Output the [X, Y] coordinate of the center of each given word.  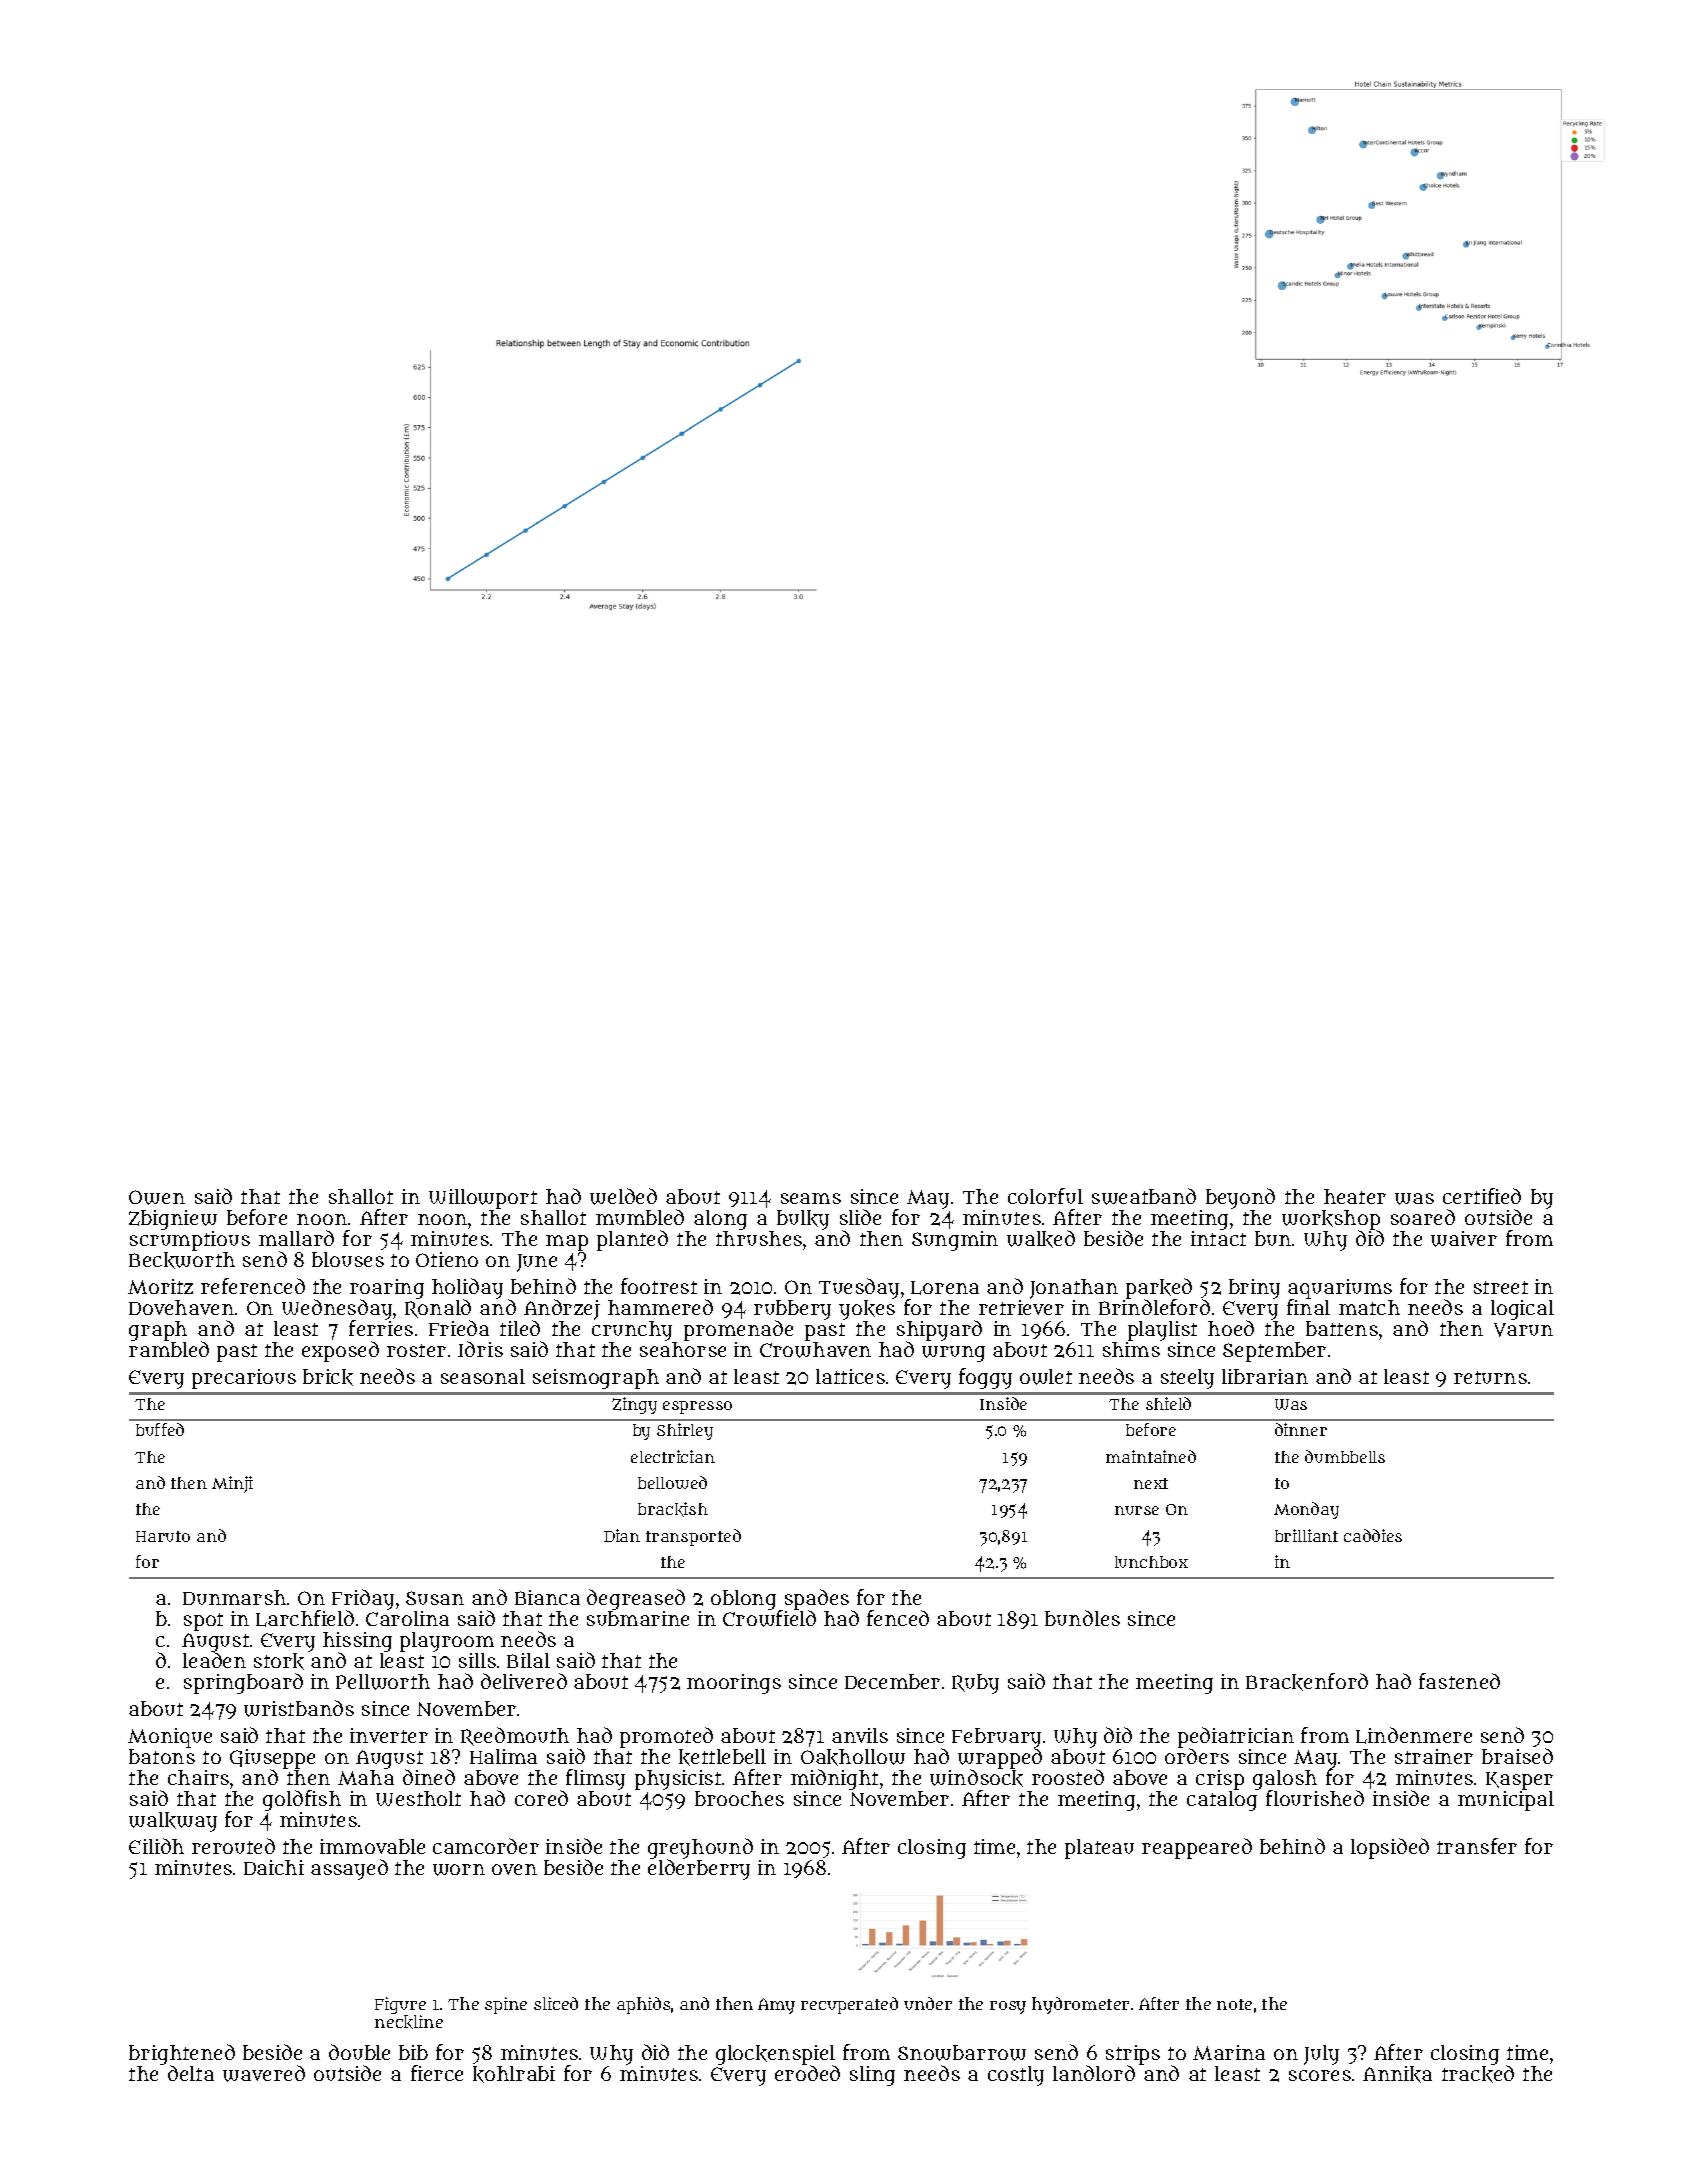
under [928, 2003]
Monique [170, 1738]
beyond [1240, 1198]
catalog [1222, 1801]
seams [811, 1198]
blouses [348, 1259]
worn [459, 1870]
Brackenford [1307, 1682]
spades [817, 1600]
